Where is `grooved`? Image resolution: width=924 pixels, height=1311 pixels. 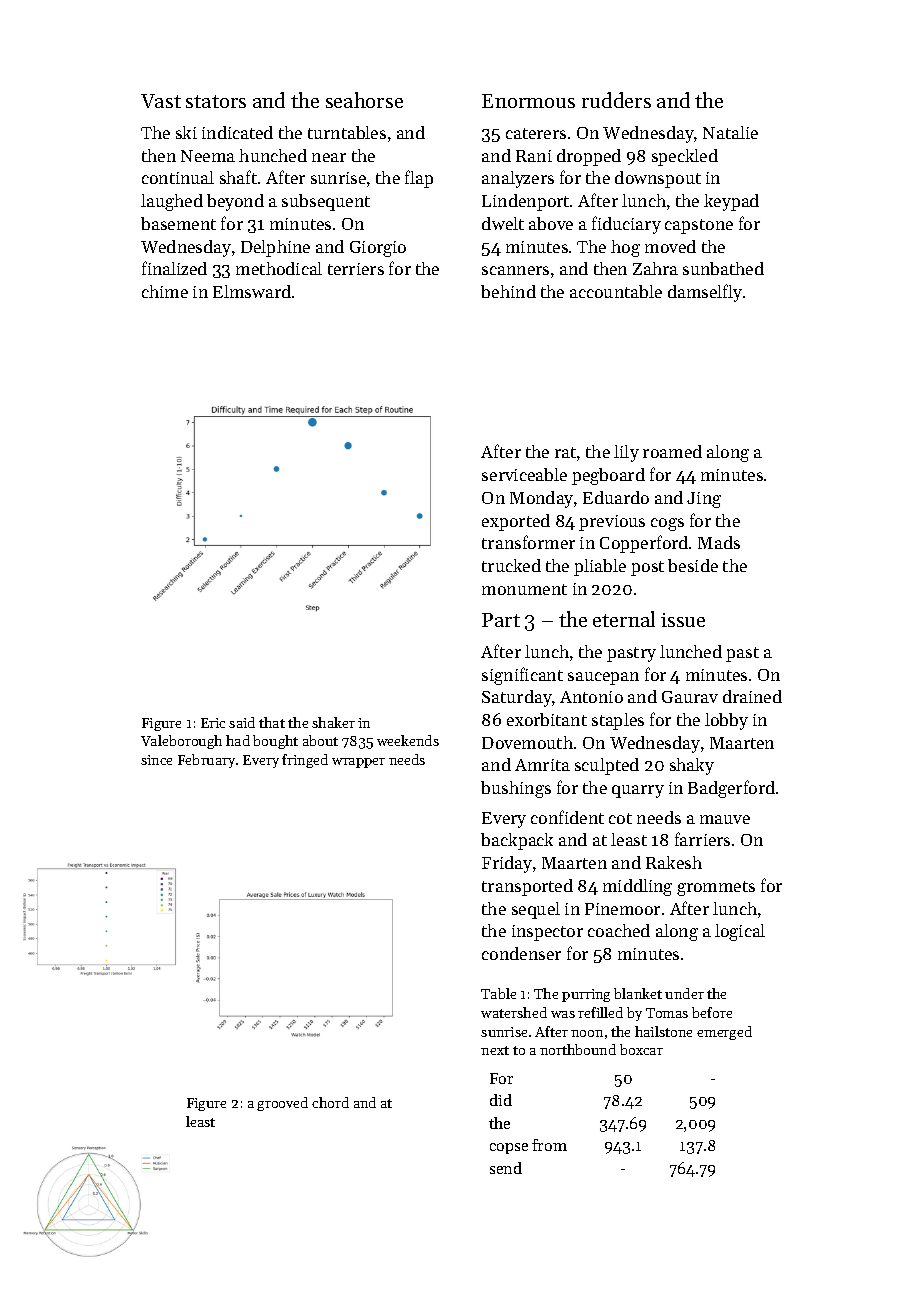
grooved is located at coordinates (282, 1104).
